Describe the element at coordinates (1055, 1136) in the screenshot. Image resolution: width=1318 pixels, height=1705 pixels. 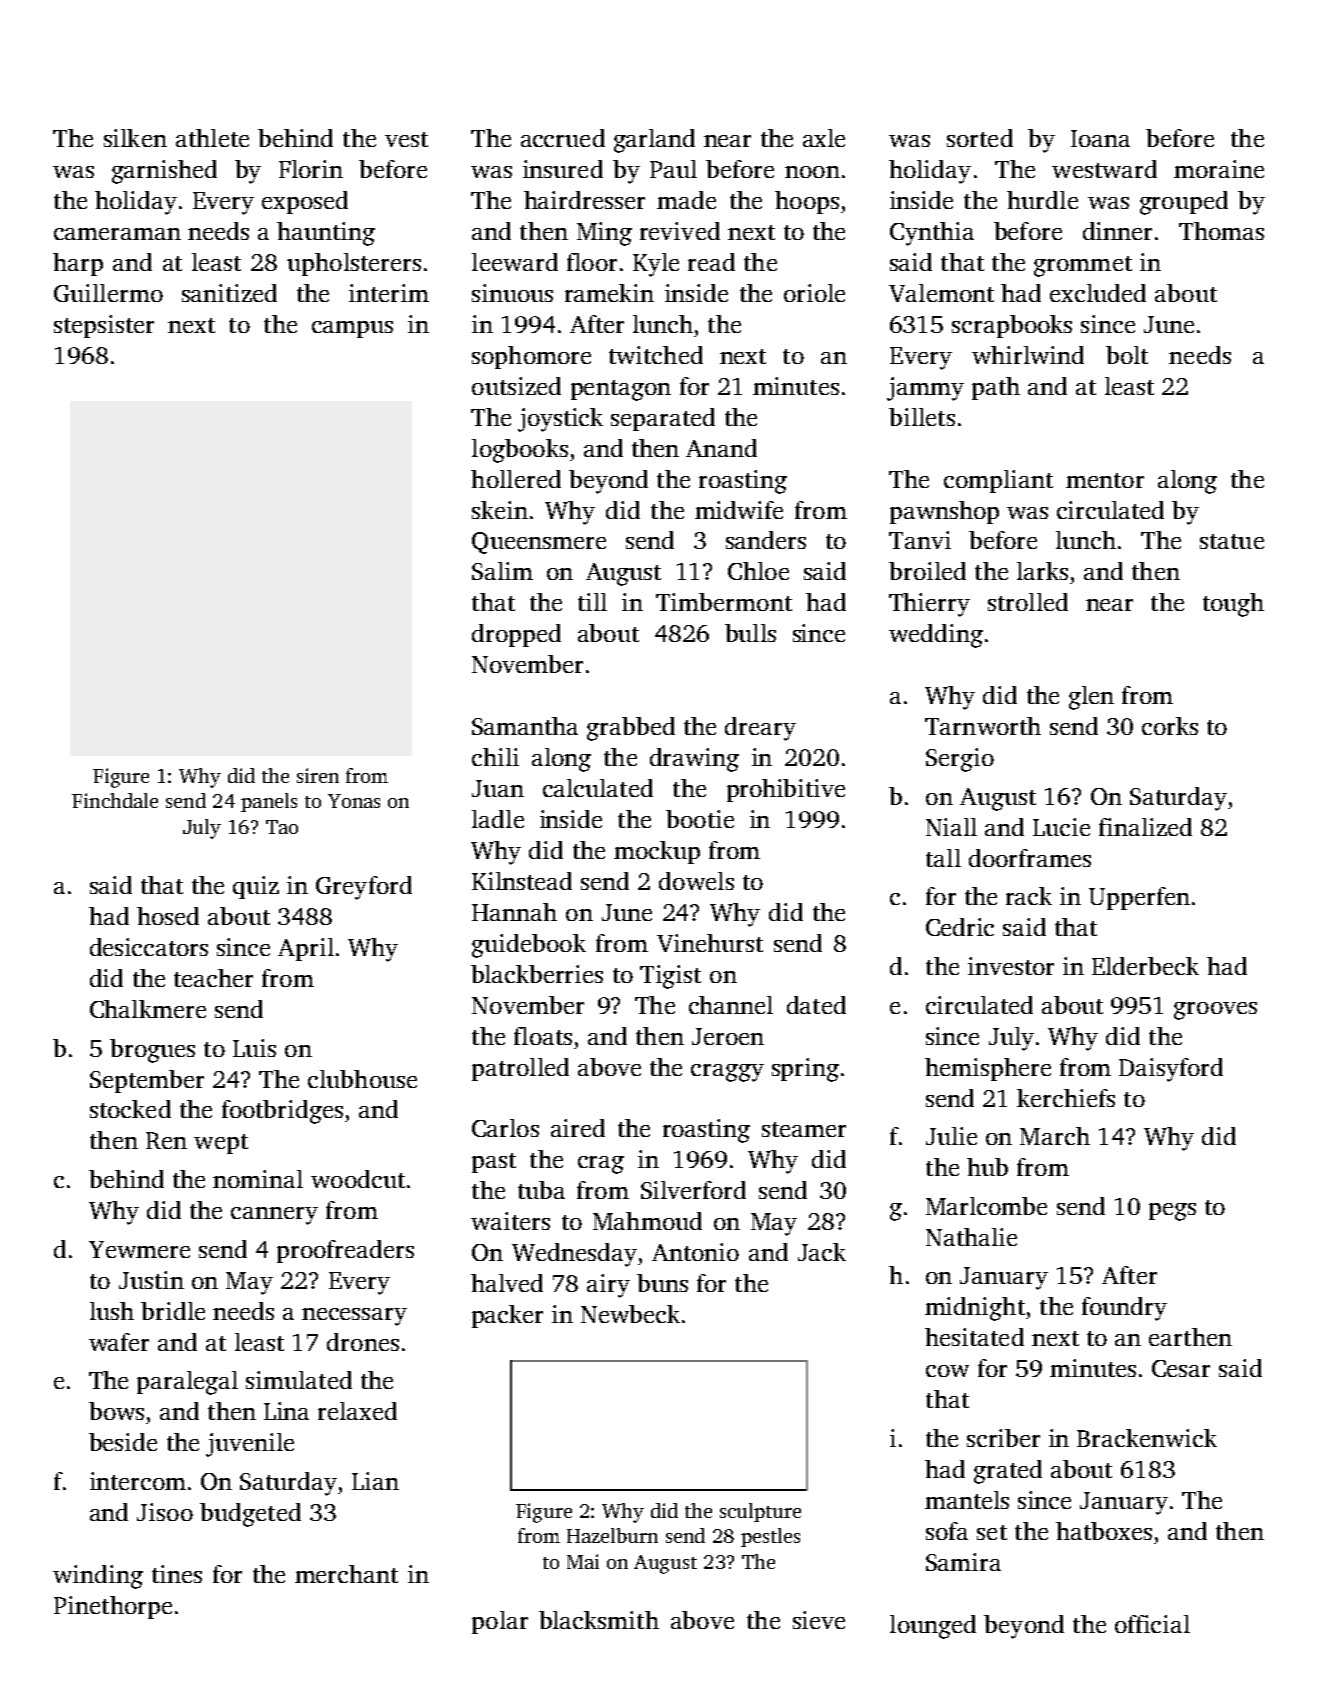
I see `March` at that location.
